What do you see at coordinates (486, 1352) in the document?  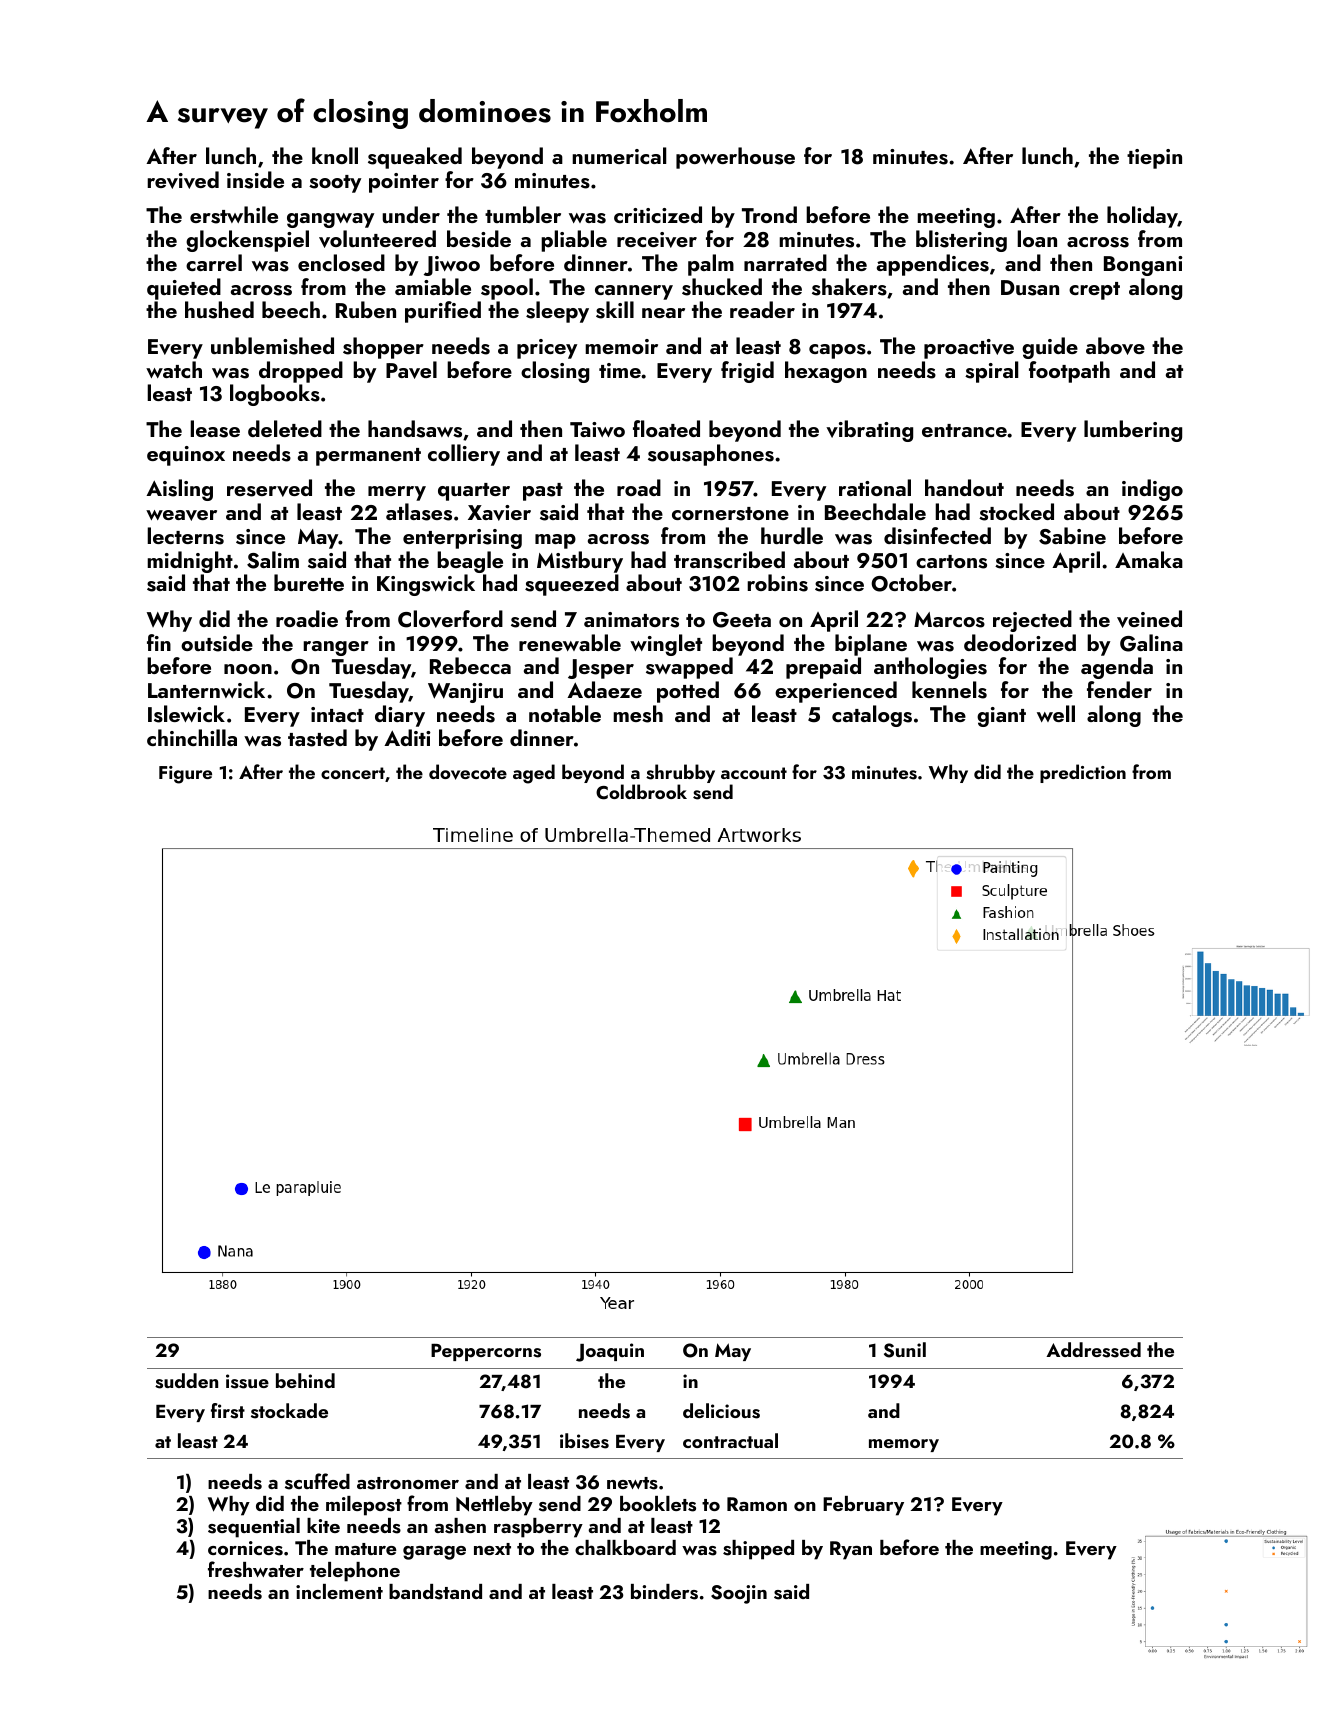 I see `Peppercorns` at bounding box center [486, 1352].
